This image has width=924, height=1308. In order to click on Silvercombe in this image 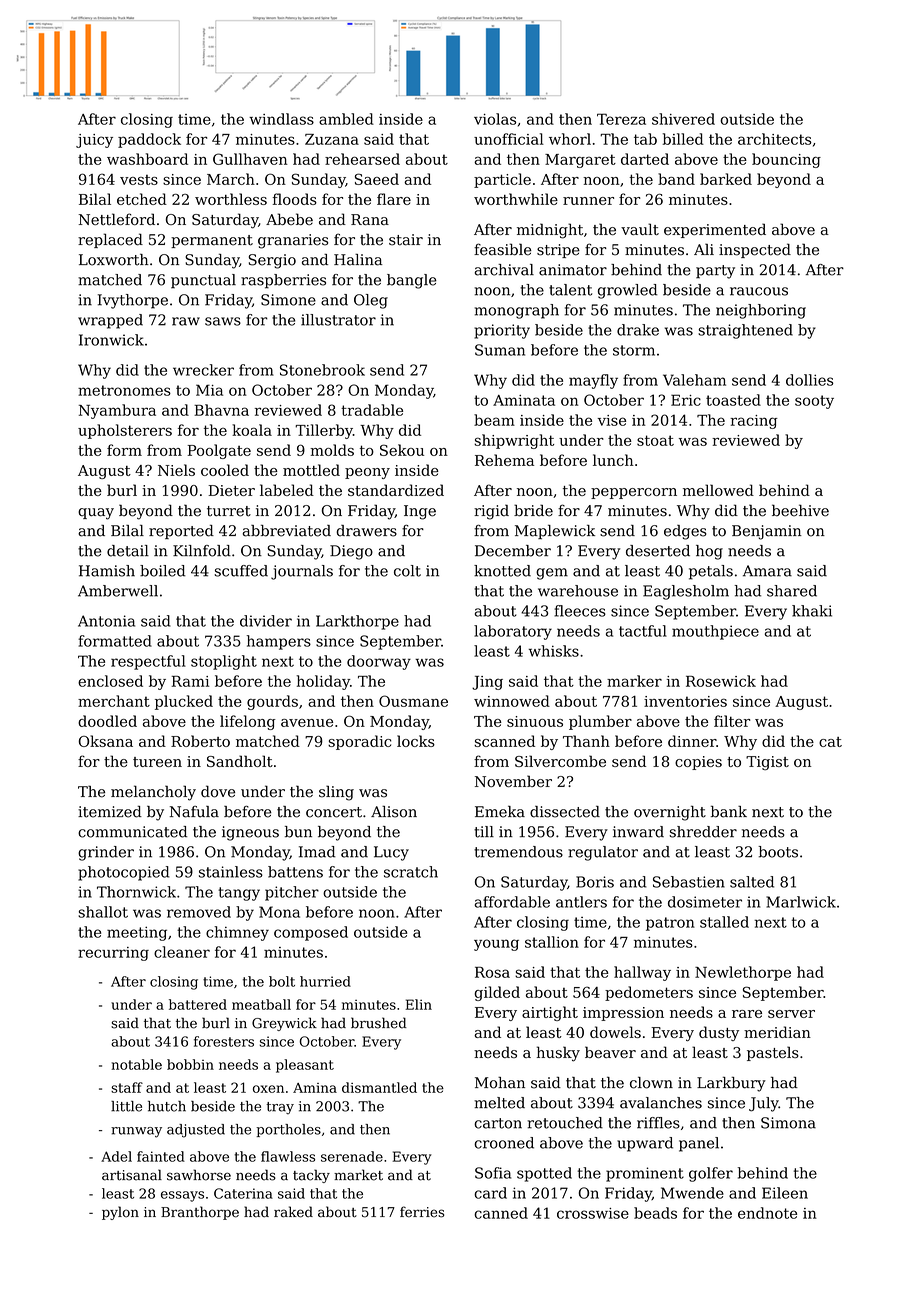, I will do `click(560, 761)`.
